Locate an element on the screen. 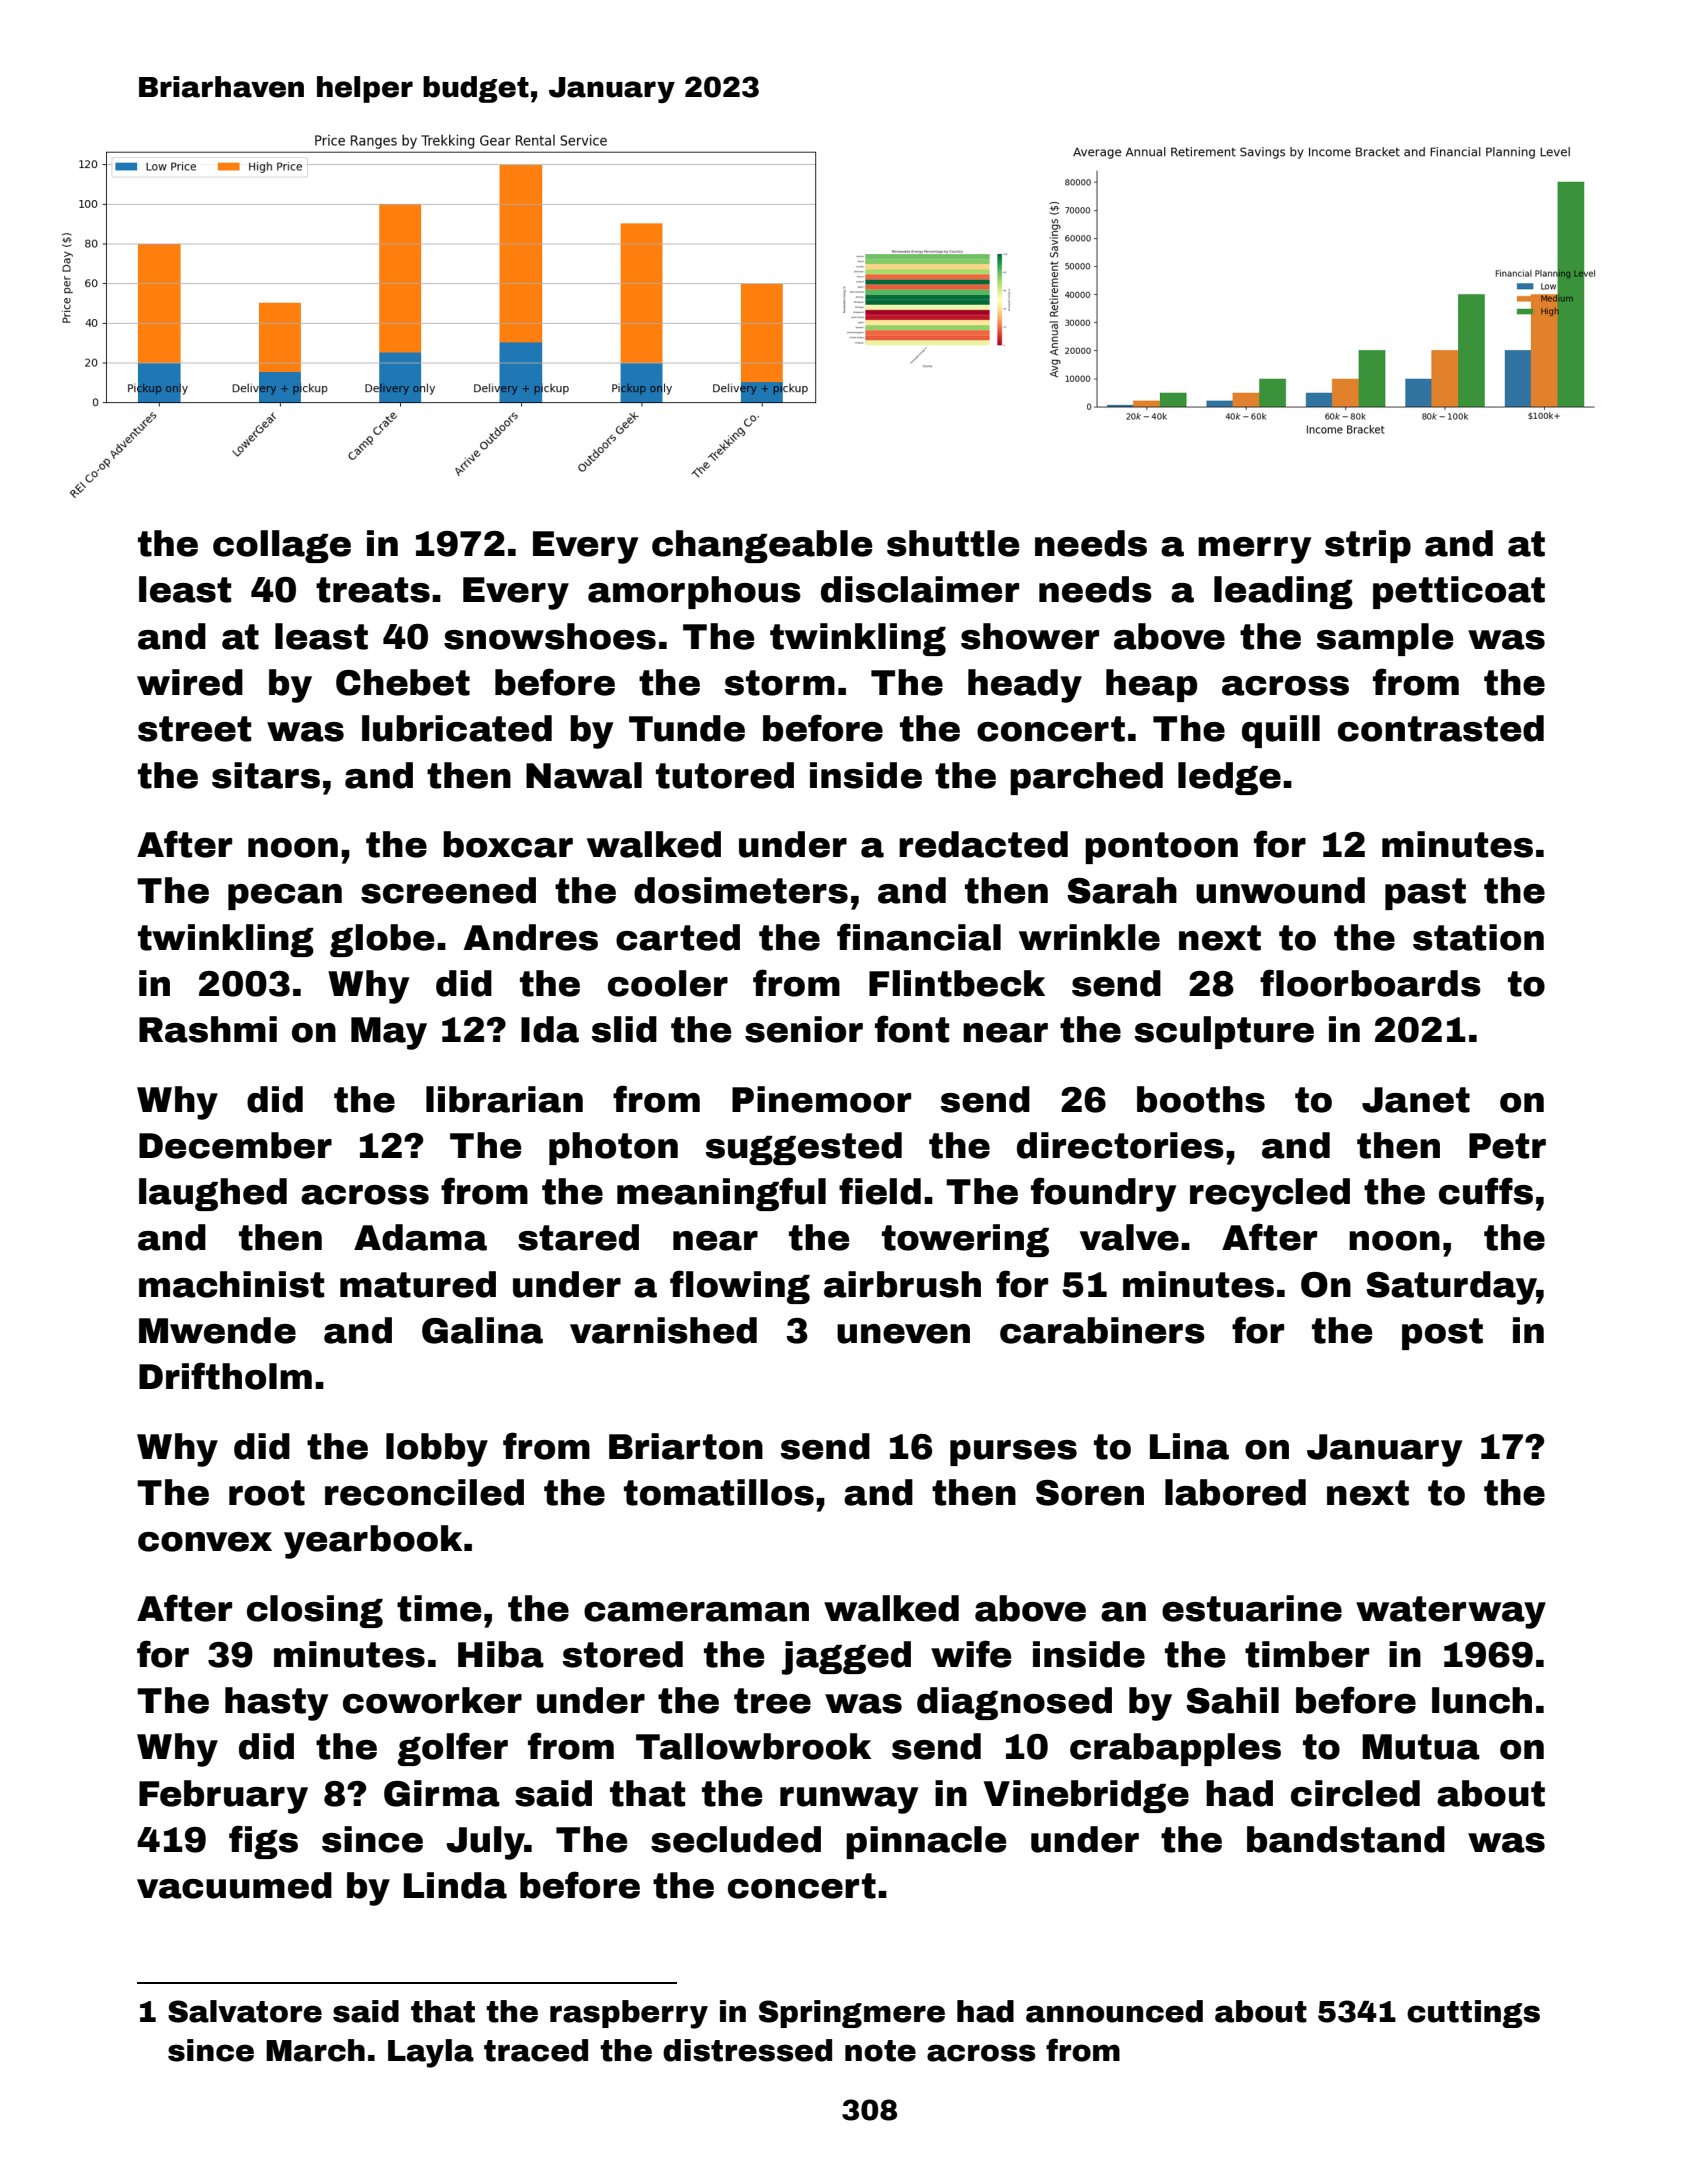  post is located at coordinates (1442, 1334).
